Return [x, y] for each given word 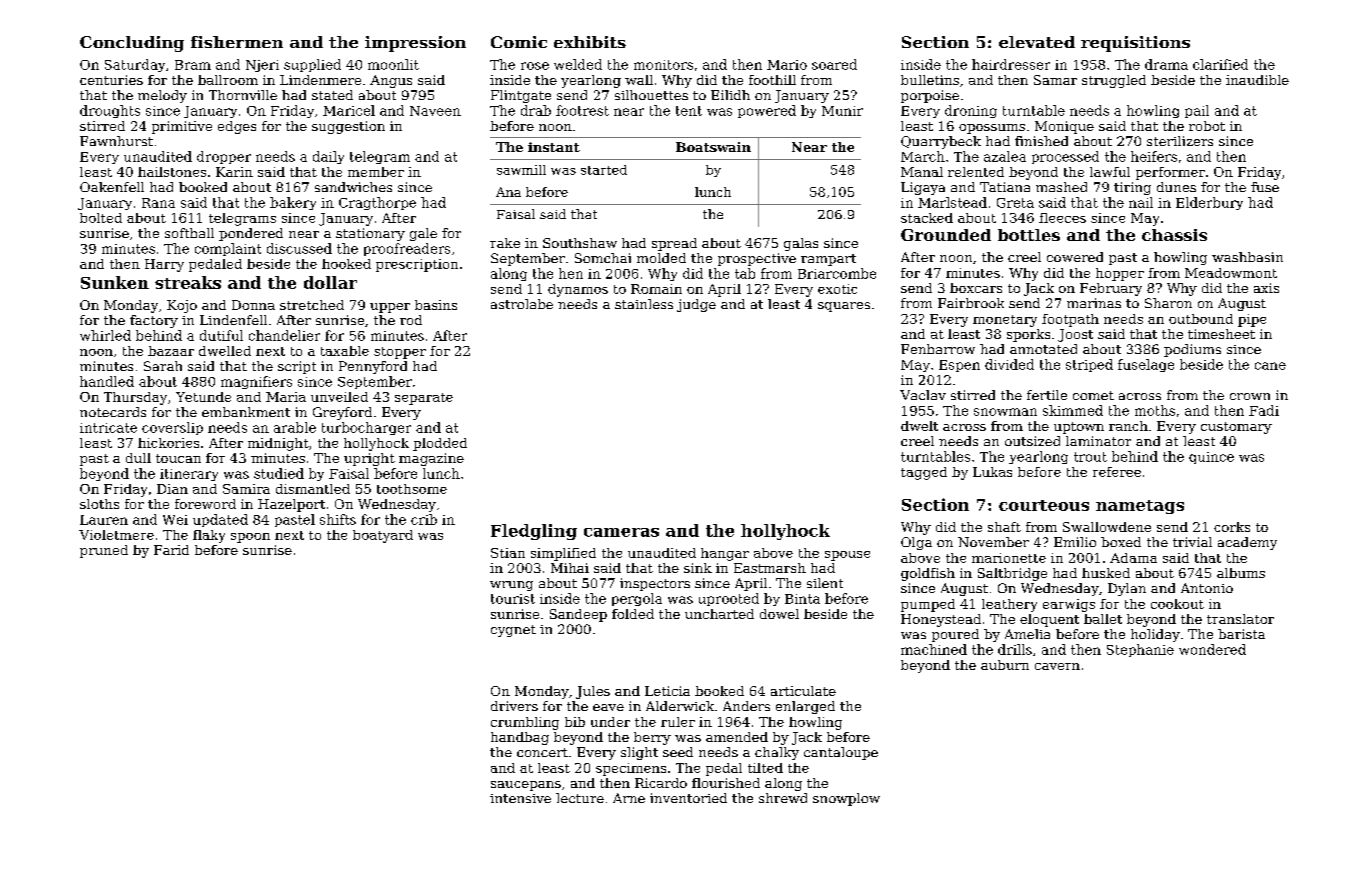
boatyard [383, 536]
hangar [725, 554]
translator [1240, 619]
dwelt [919, 426]
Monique [1064, 127]
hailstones [172, 172]
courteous [1044, 505]
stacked [927, 218]
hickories [168, 443]
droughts [110, 111]
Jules [593, 692]
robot [1207, 126]
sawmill [521, 170]
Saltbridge [1012, 574]
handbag [520, 738]
